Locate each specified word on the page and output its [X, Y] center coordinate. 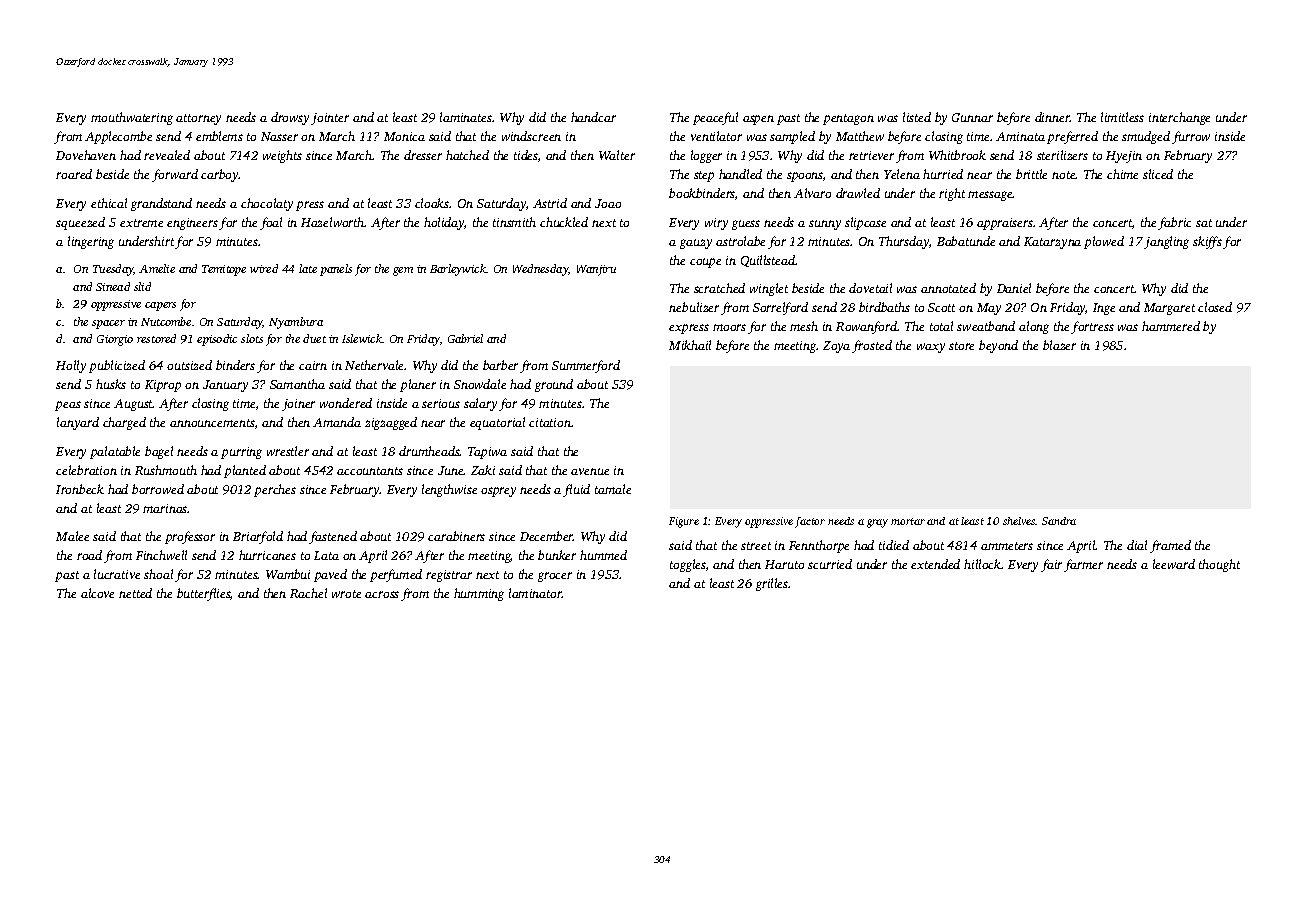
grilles [772, 584]
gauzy [696, 244]
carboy [220, 175]
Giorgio [115, 340]
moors [729, 327]
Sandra [1059, 521]
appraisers [1005, 224]
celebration [86, 470]
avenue [590, 471]
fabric [1174, 223]
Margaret [1169, 309]
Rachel [308, 593]
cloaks [432, 203]
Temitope [224, 270]
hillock [982, 564]
